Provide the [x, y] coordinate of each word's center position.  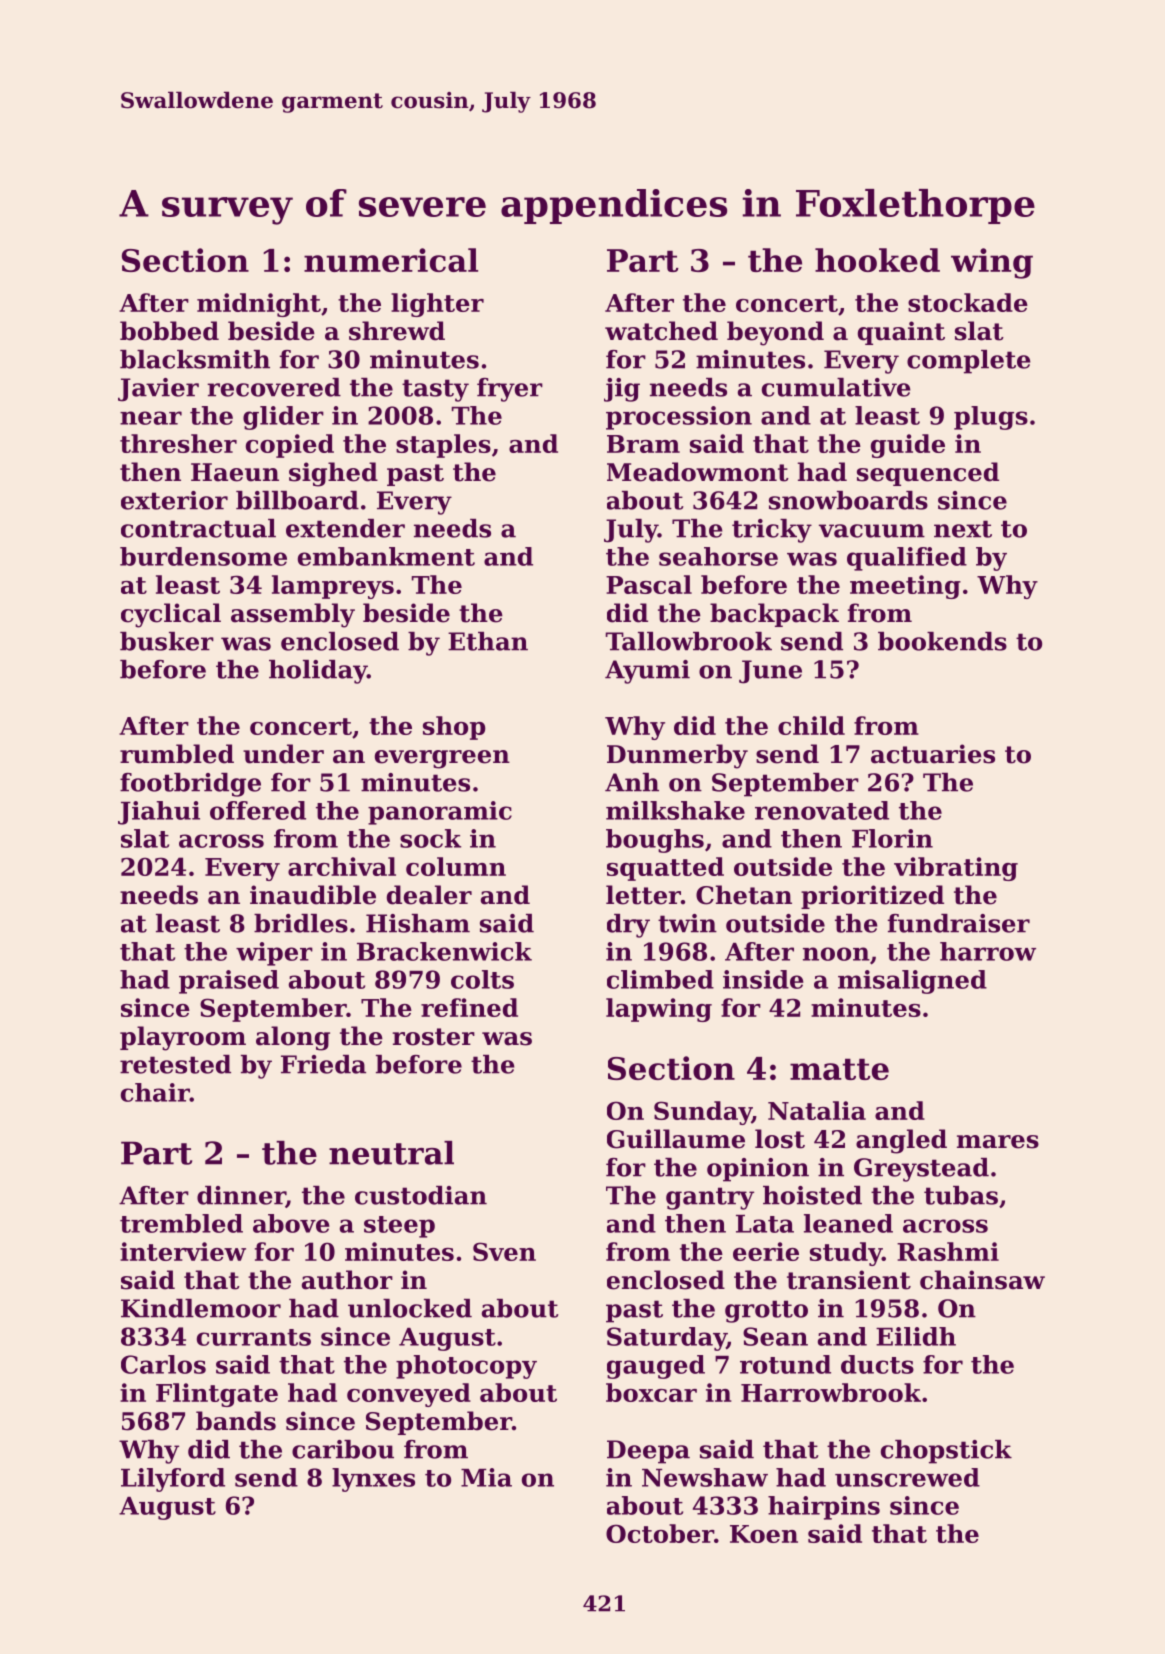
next [963, 529]
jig [622, 390]
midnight [259, 305]
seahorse [718, 556]
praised [229, 982]
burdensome [203, 556]
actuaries [933, 754]
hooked [877, 260]
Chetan [744, 895]
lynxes [373, 1480]
